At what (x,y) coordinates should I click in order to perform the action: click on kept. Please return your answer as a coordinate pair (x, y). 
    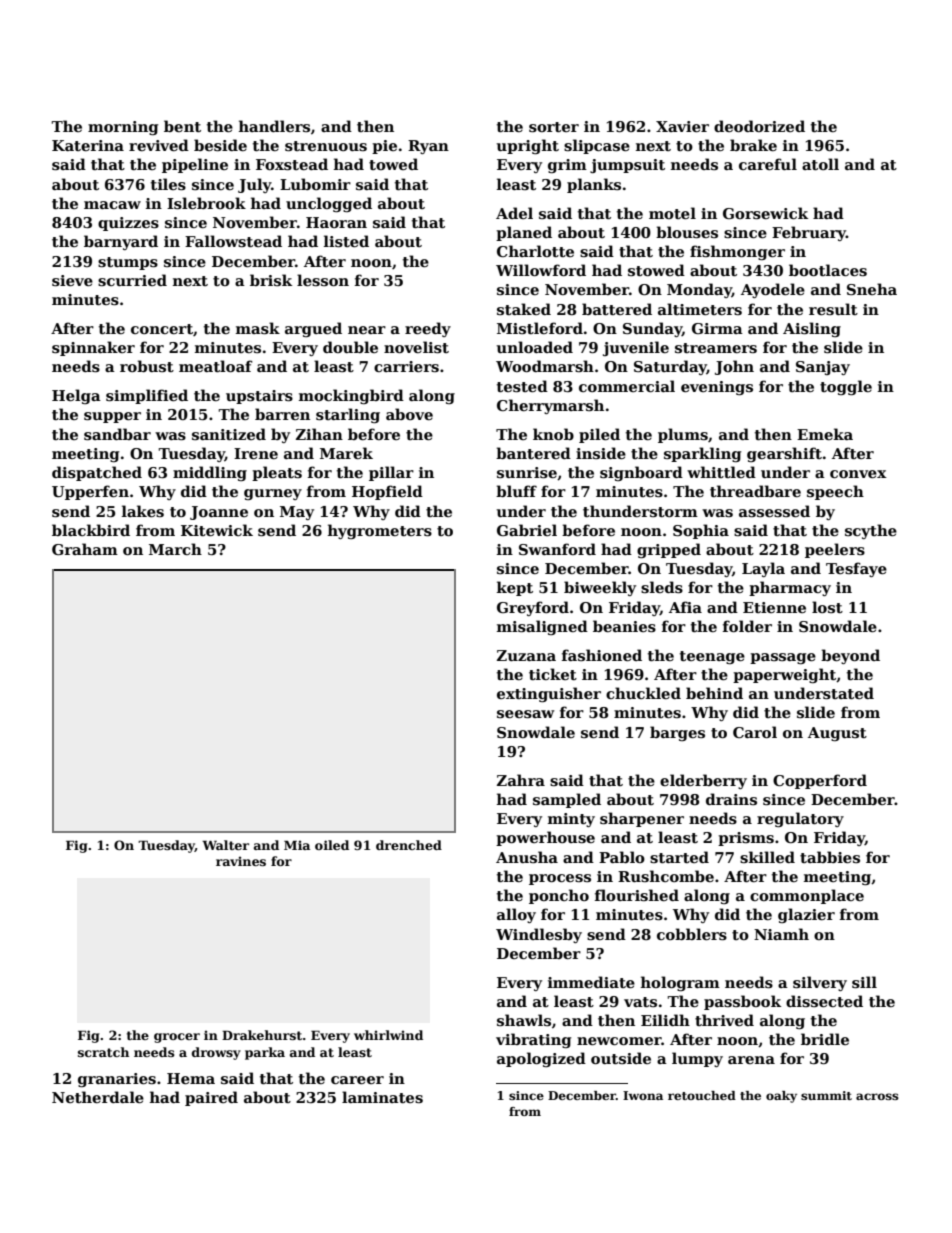
    Looking at the image, I should click on (515, 588).
